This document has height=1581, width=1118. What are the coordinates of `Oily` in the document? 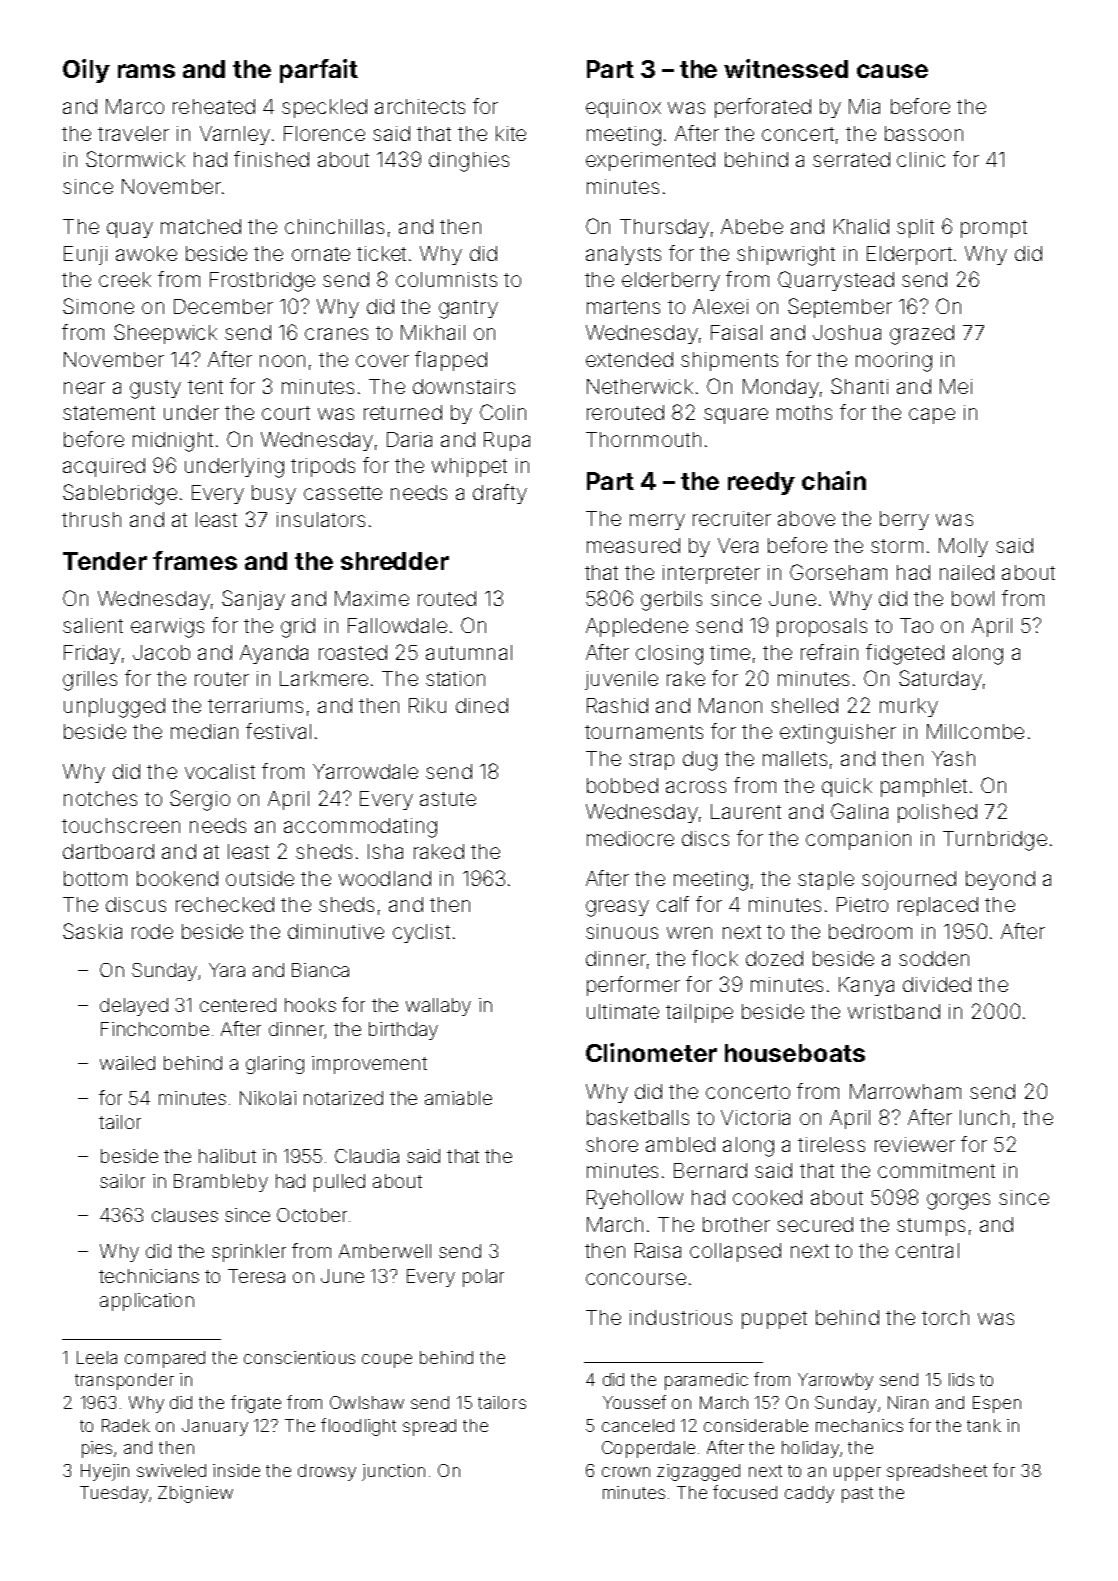 It's located at (86, 71).
